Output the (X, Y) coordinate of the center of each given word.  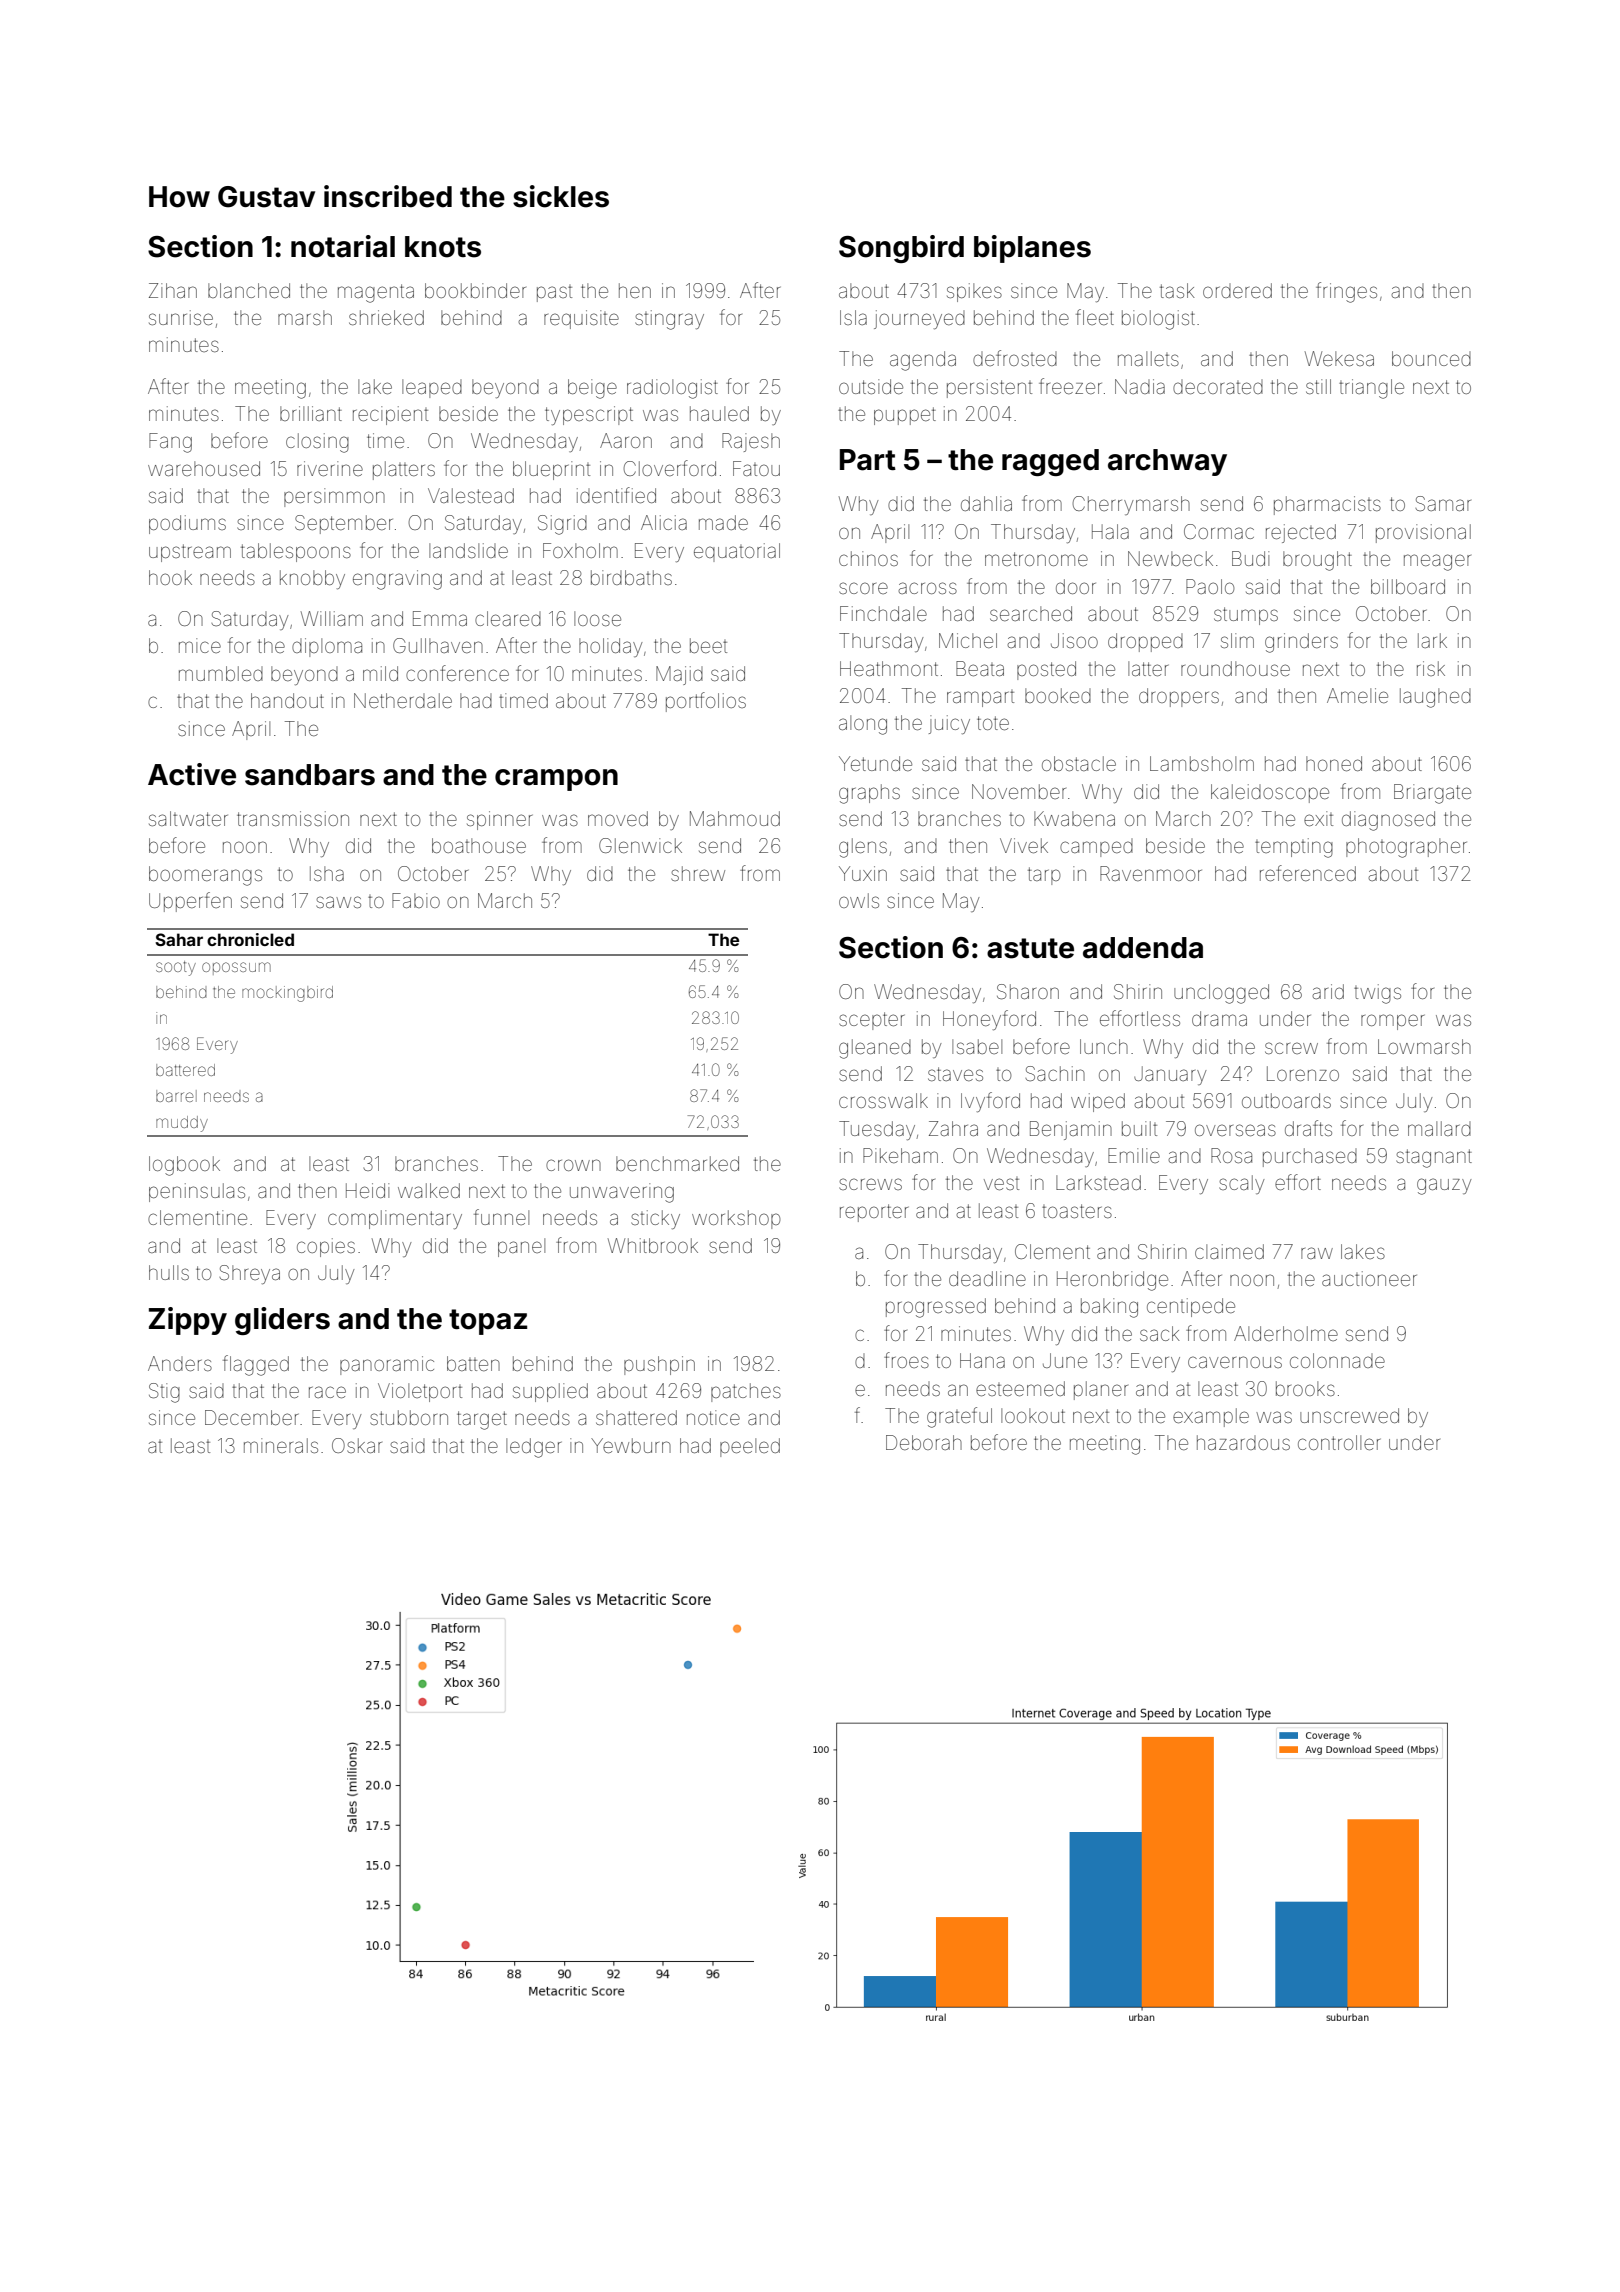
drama (1219, 1018)
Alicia (664, 522)
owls (859, 900)
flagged (256, 1365)
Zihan (173, 290)
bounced (1431, 358)
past (554, 293)
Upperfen (190, 902)
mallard (1439, 1128)
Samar (1443, 503)
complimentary (395, 1219)
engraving (397, 580)
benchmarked (677, 1163)
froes (906, 1360)
